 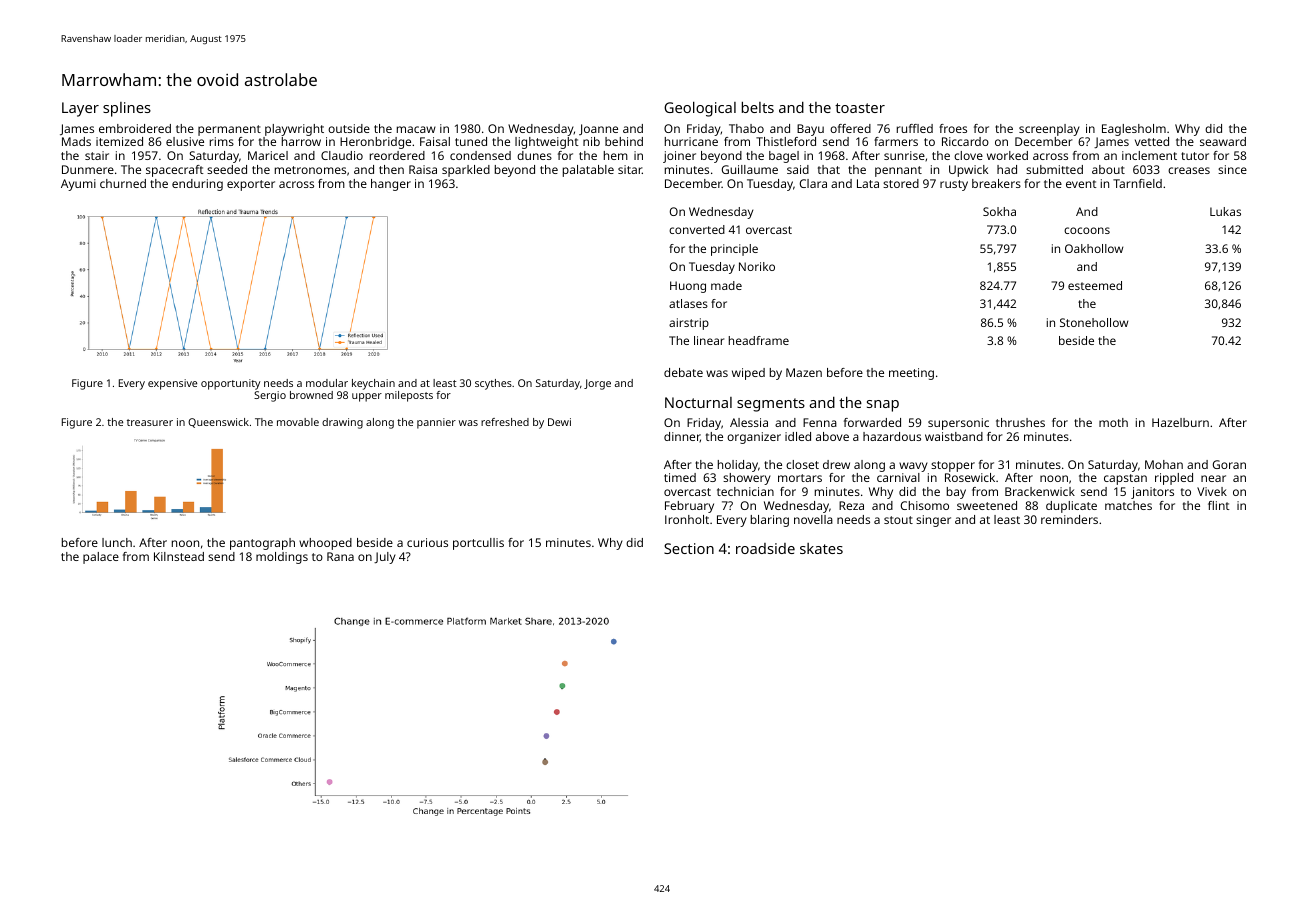 What do you see at coordinates (804, 372) in the page?
I see `Mazen` at bounding box center [804, 372].
